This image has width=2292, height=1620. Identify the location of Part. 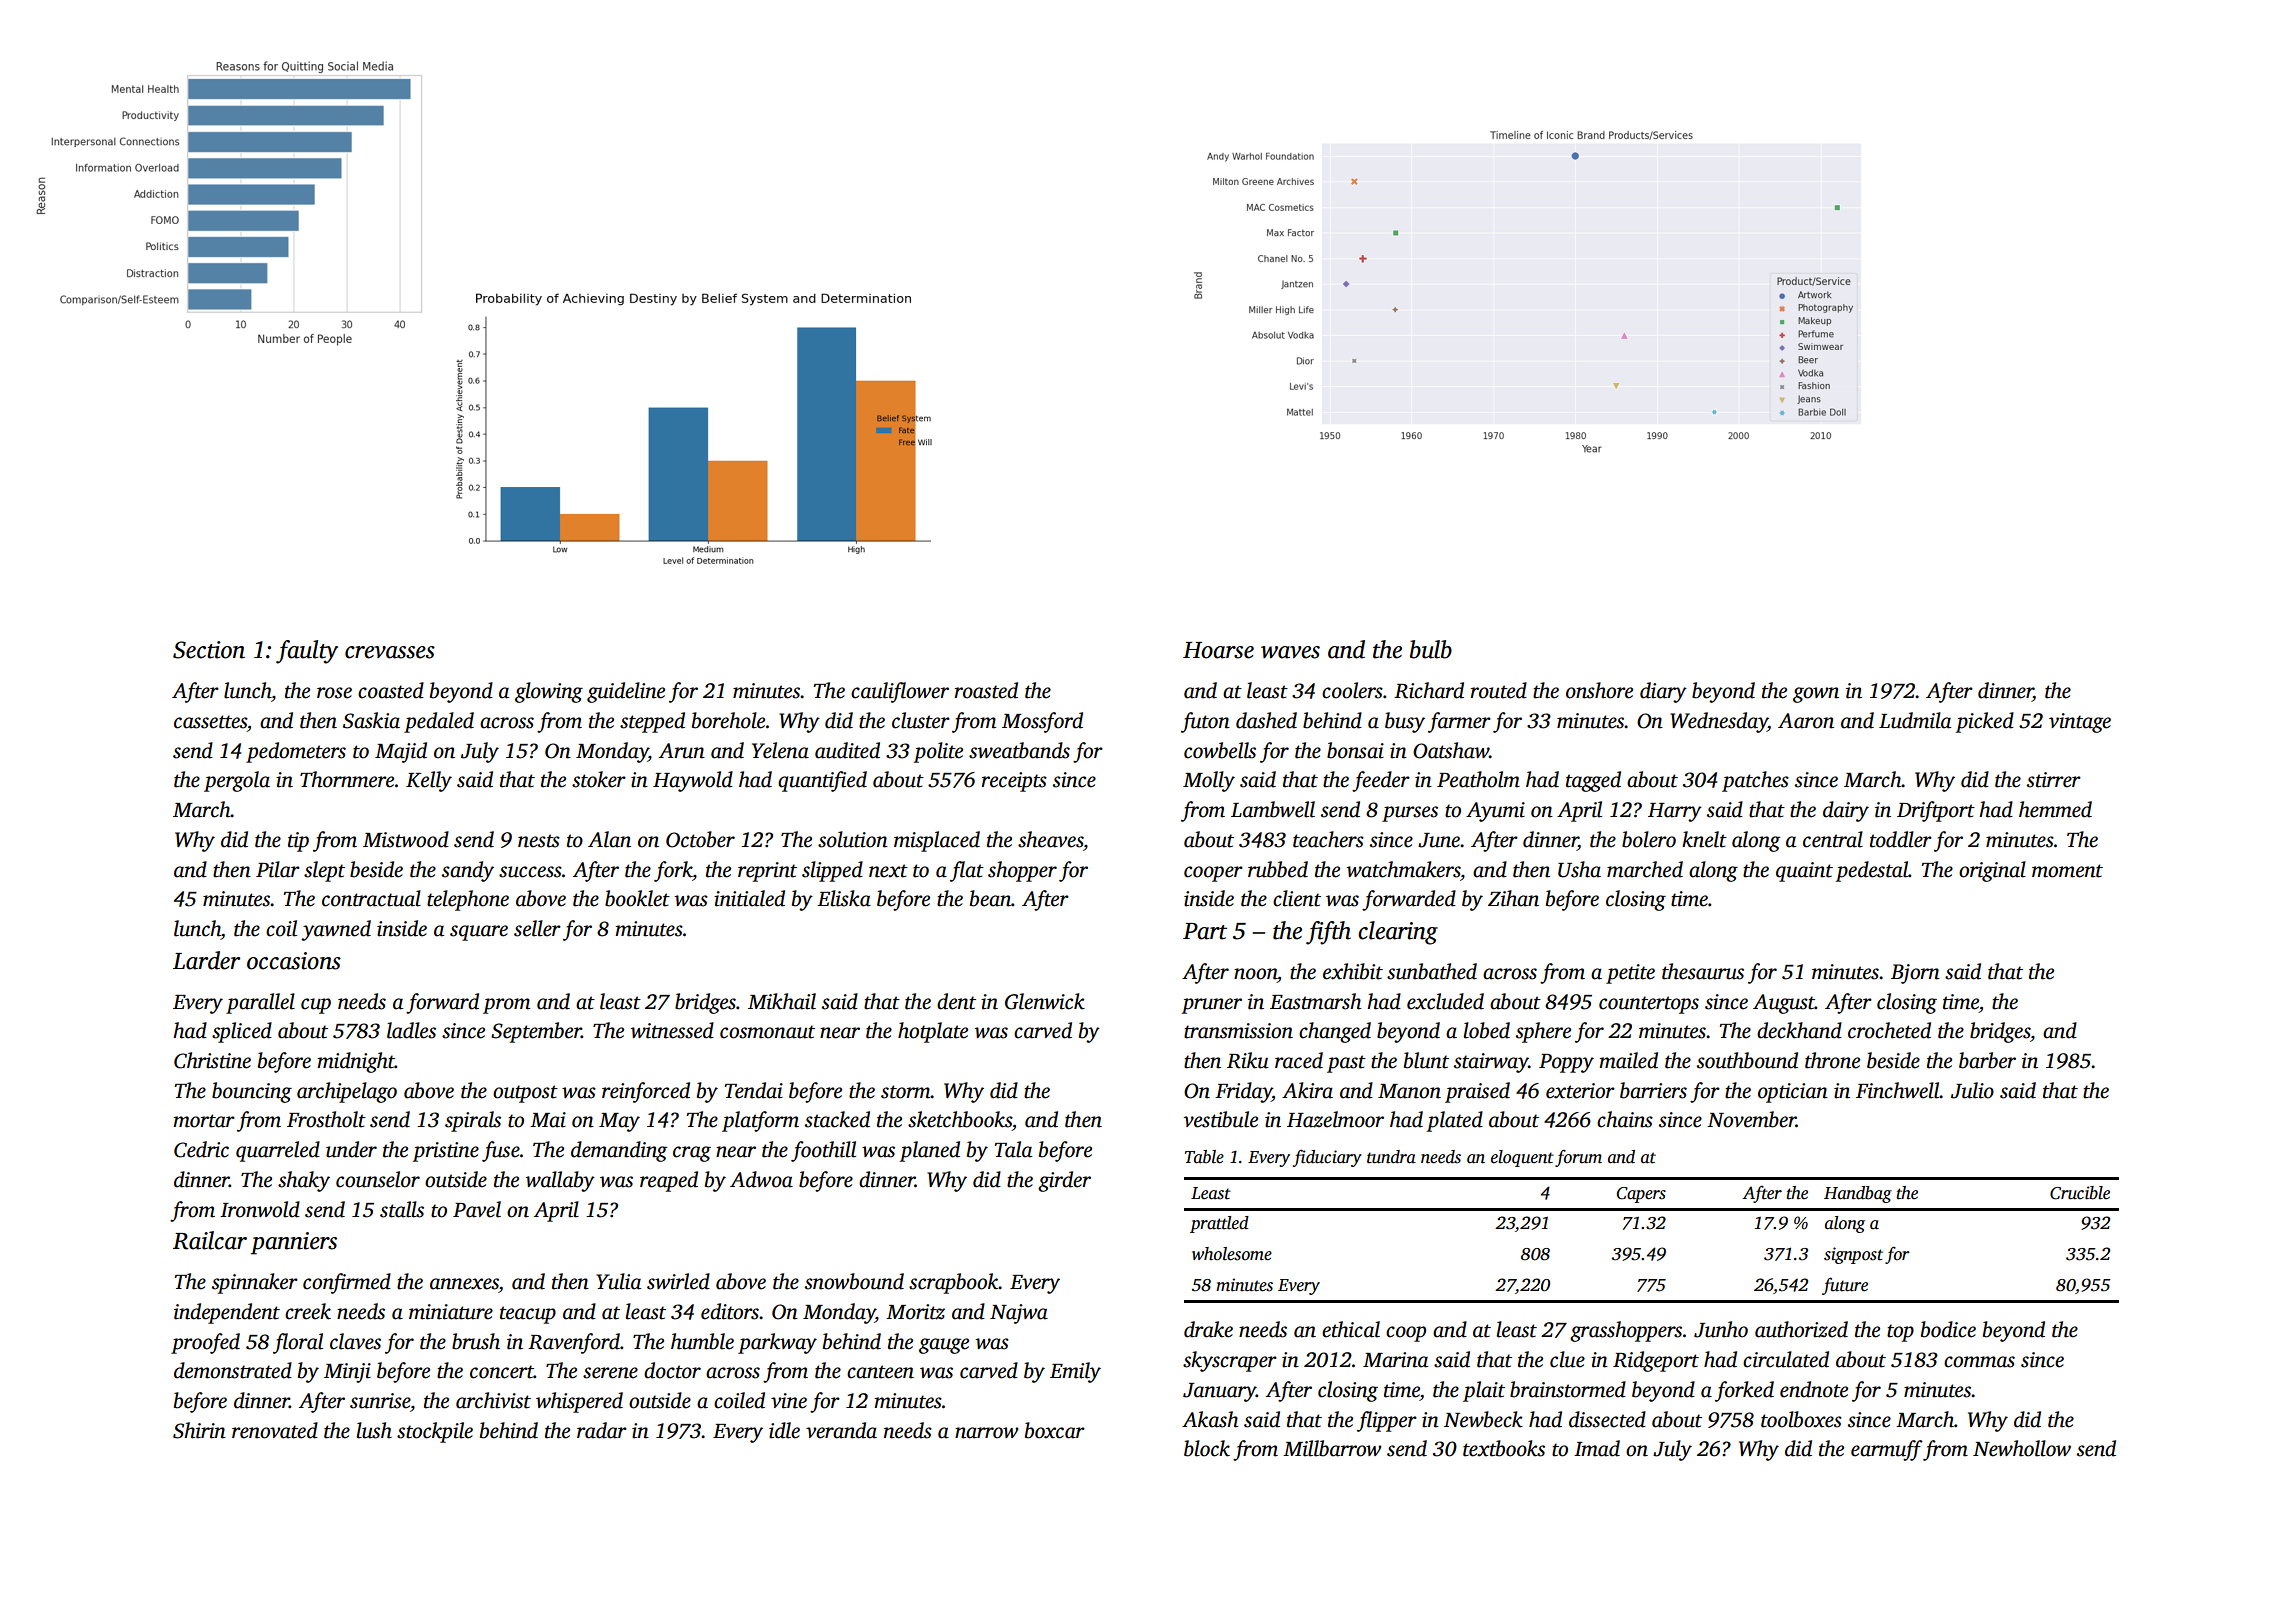
(1205, 931).
